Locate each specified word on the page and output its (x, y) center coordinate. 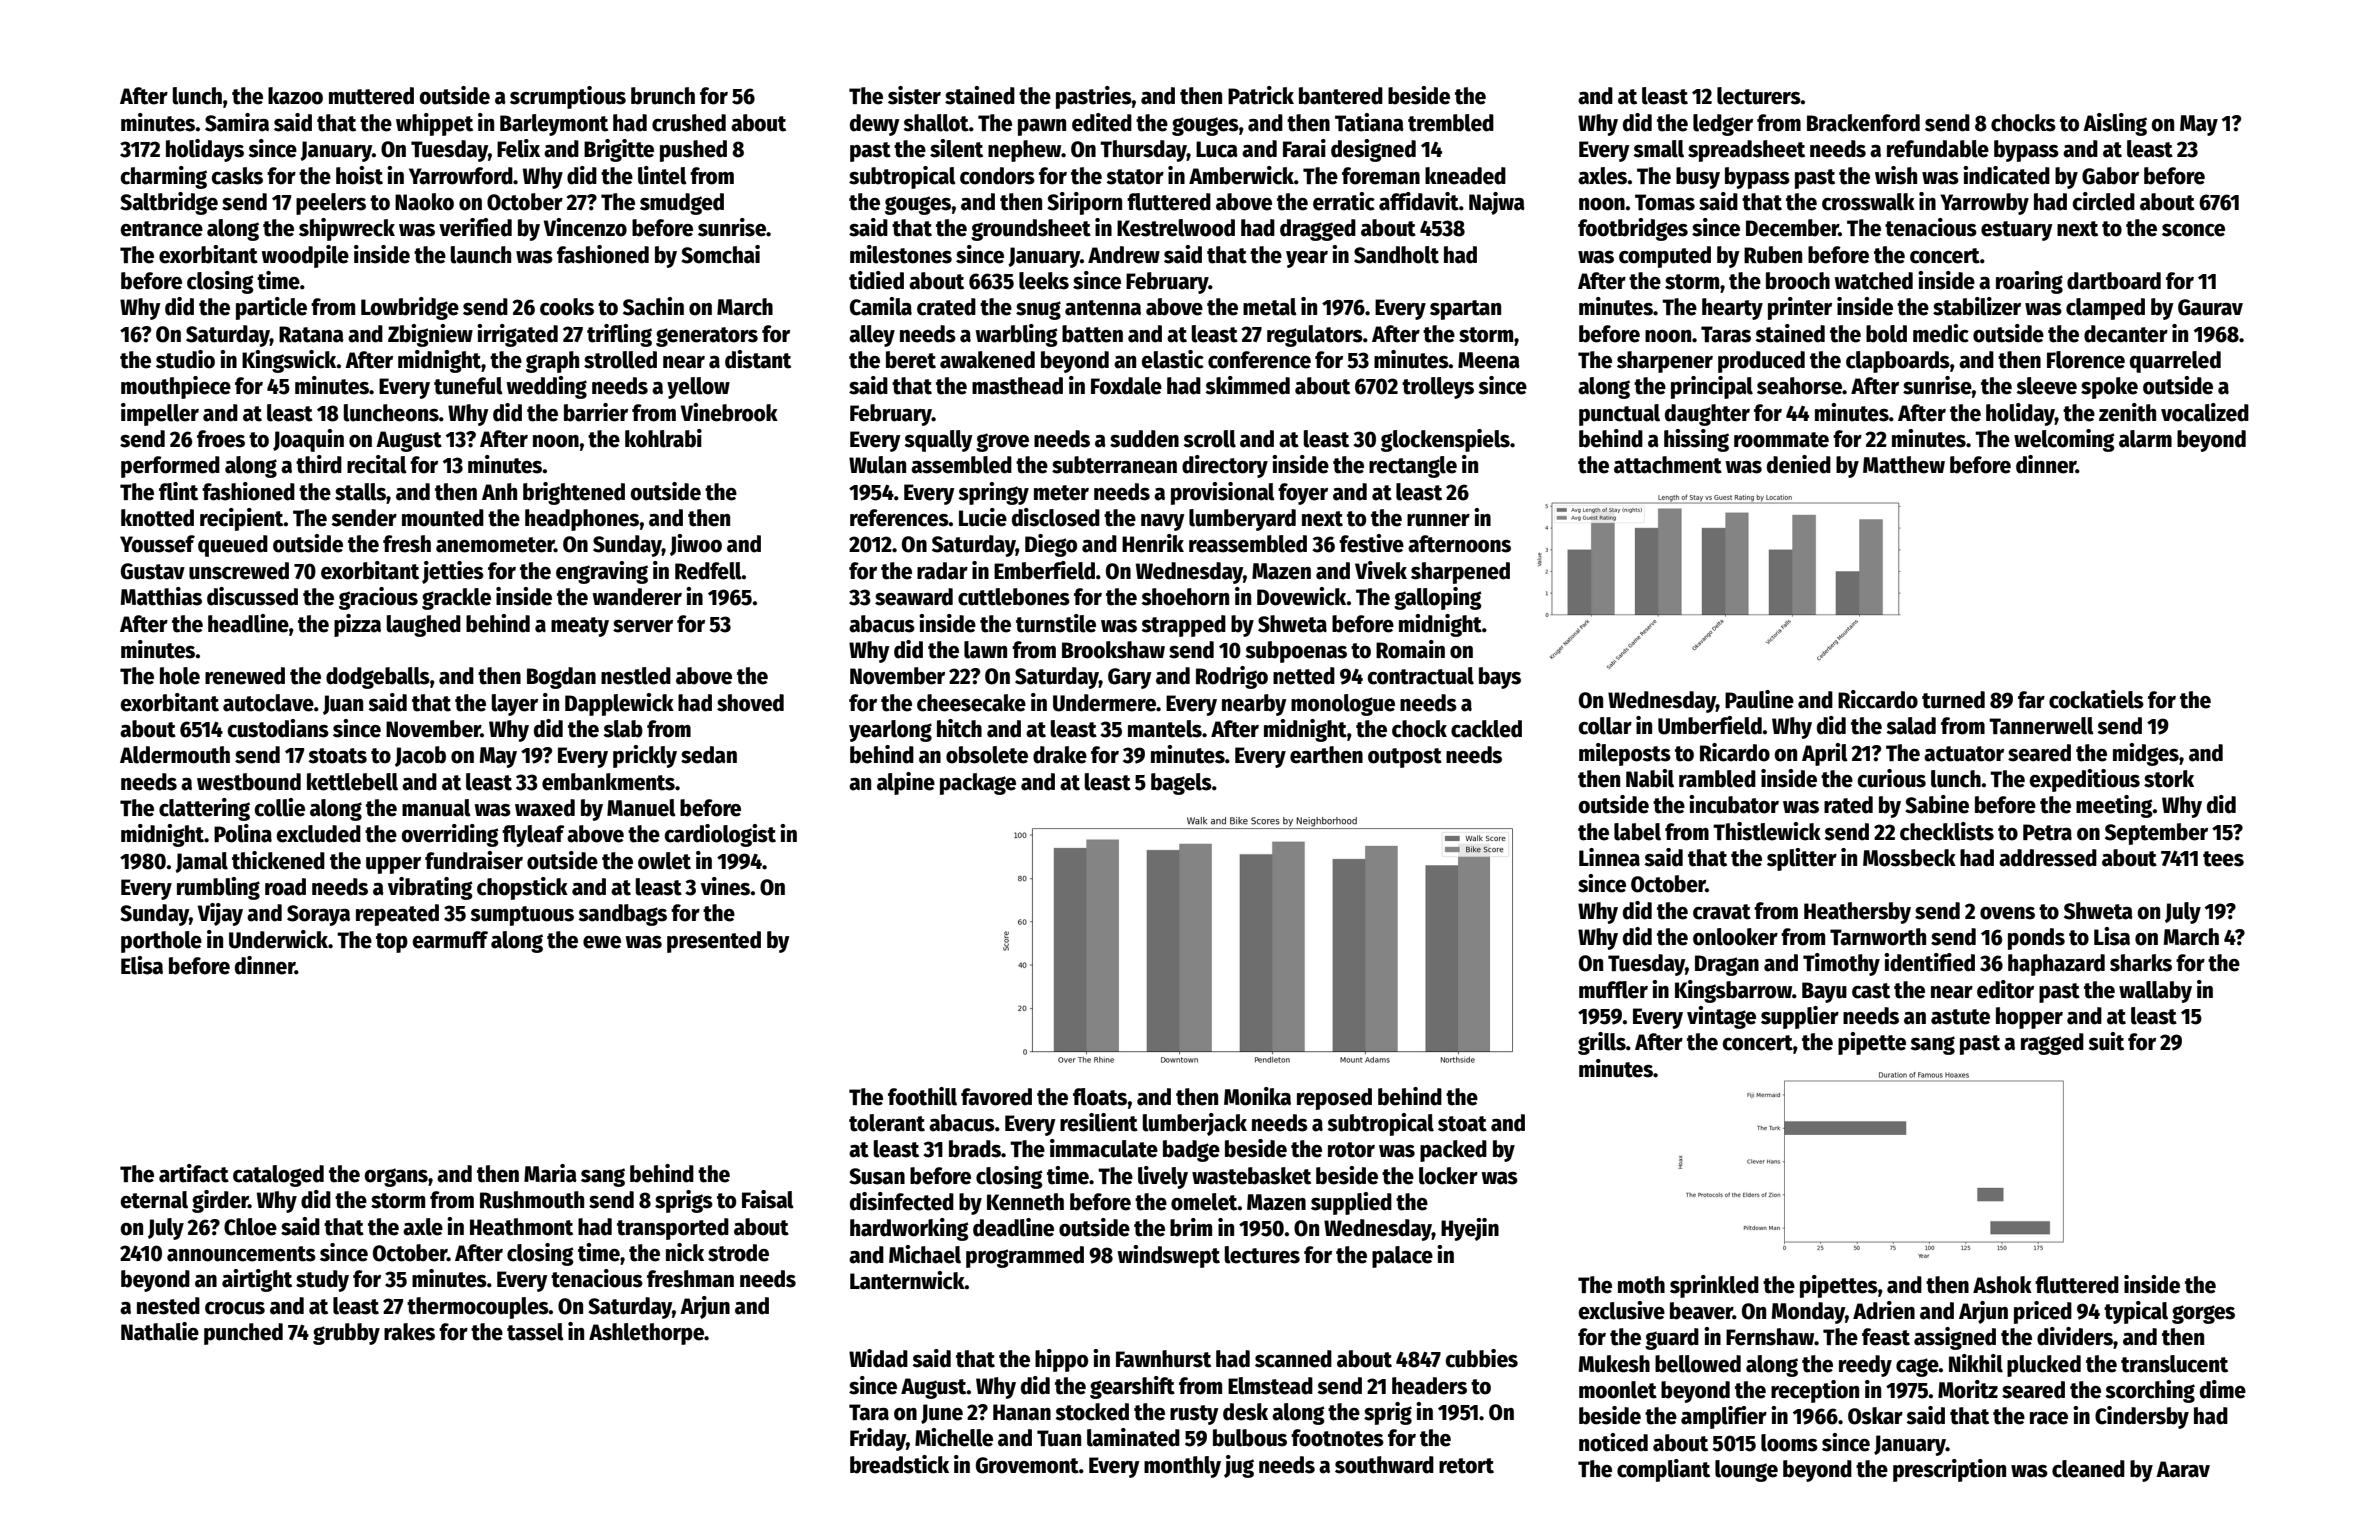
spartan (1465, 310)
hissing (1696, 440)
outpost (1405, 758)
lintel (662, 175)
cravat (1722, 912)
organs (396, 1177)
